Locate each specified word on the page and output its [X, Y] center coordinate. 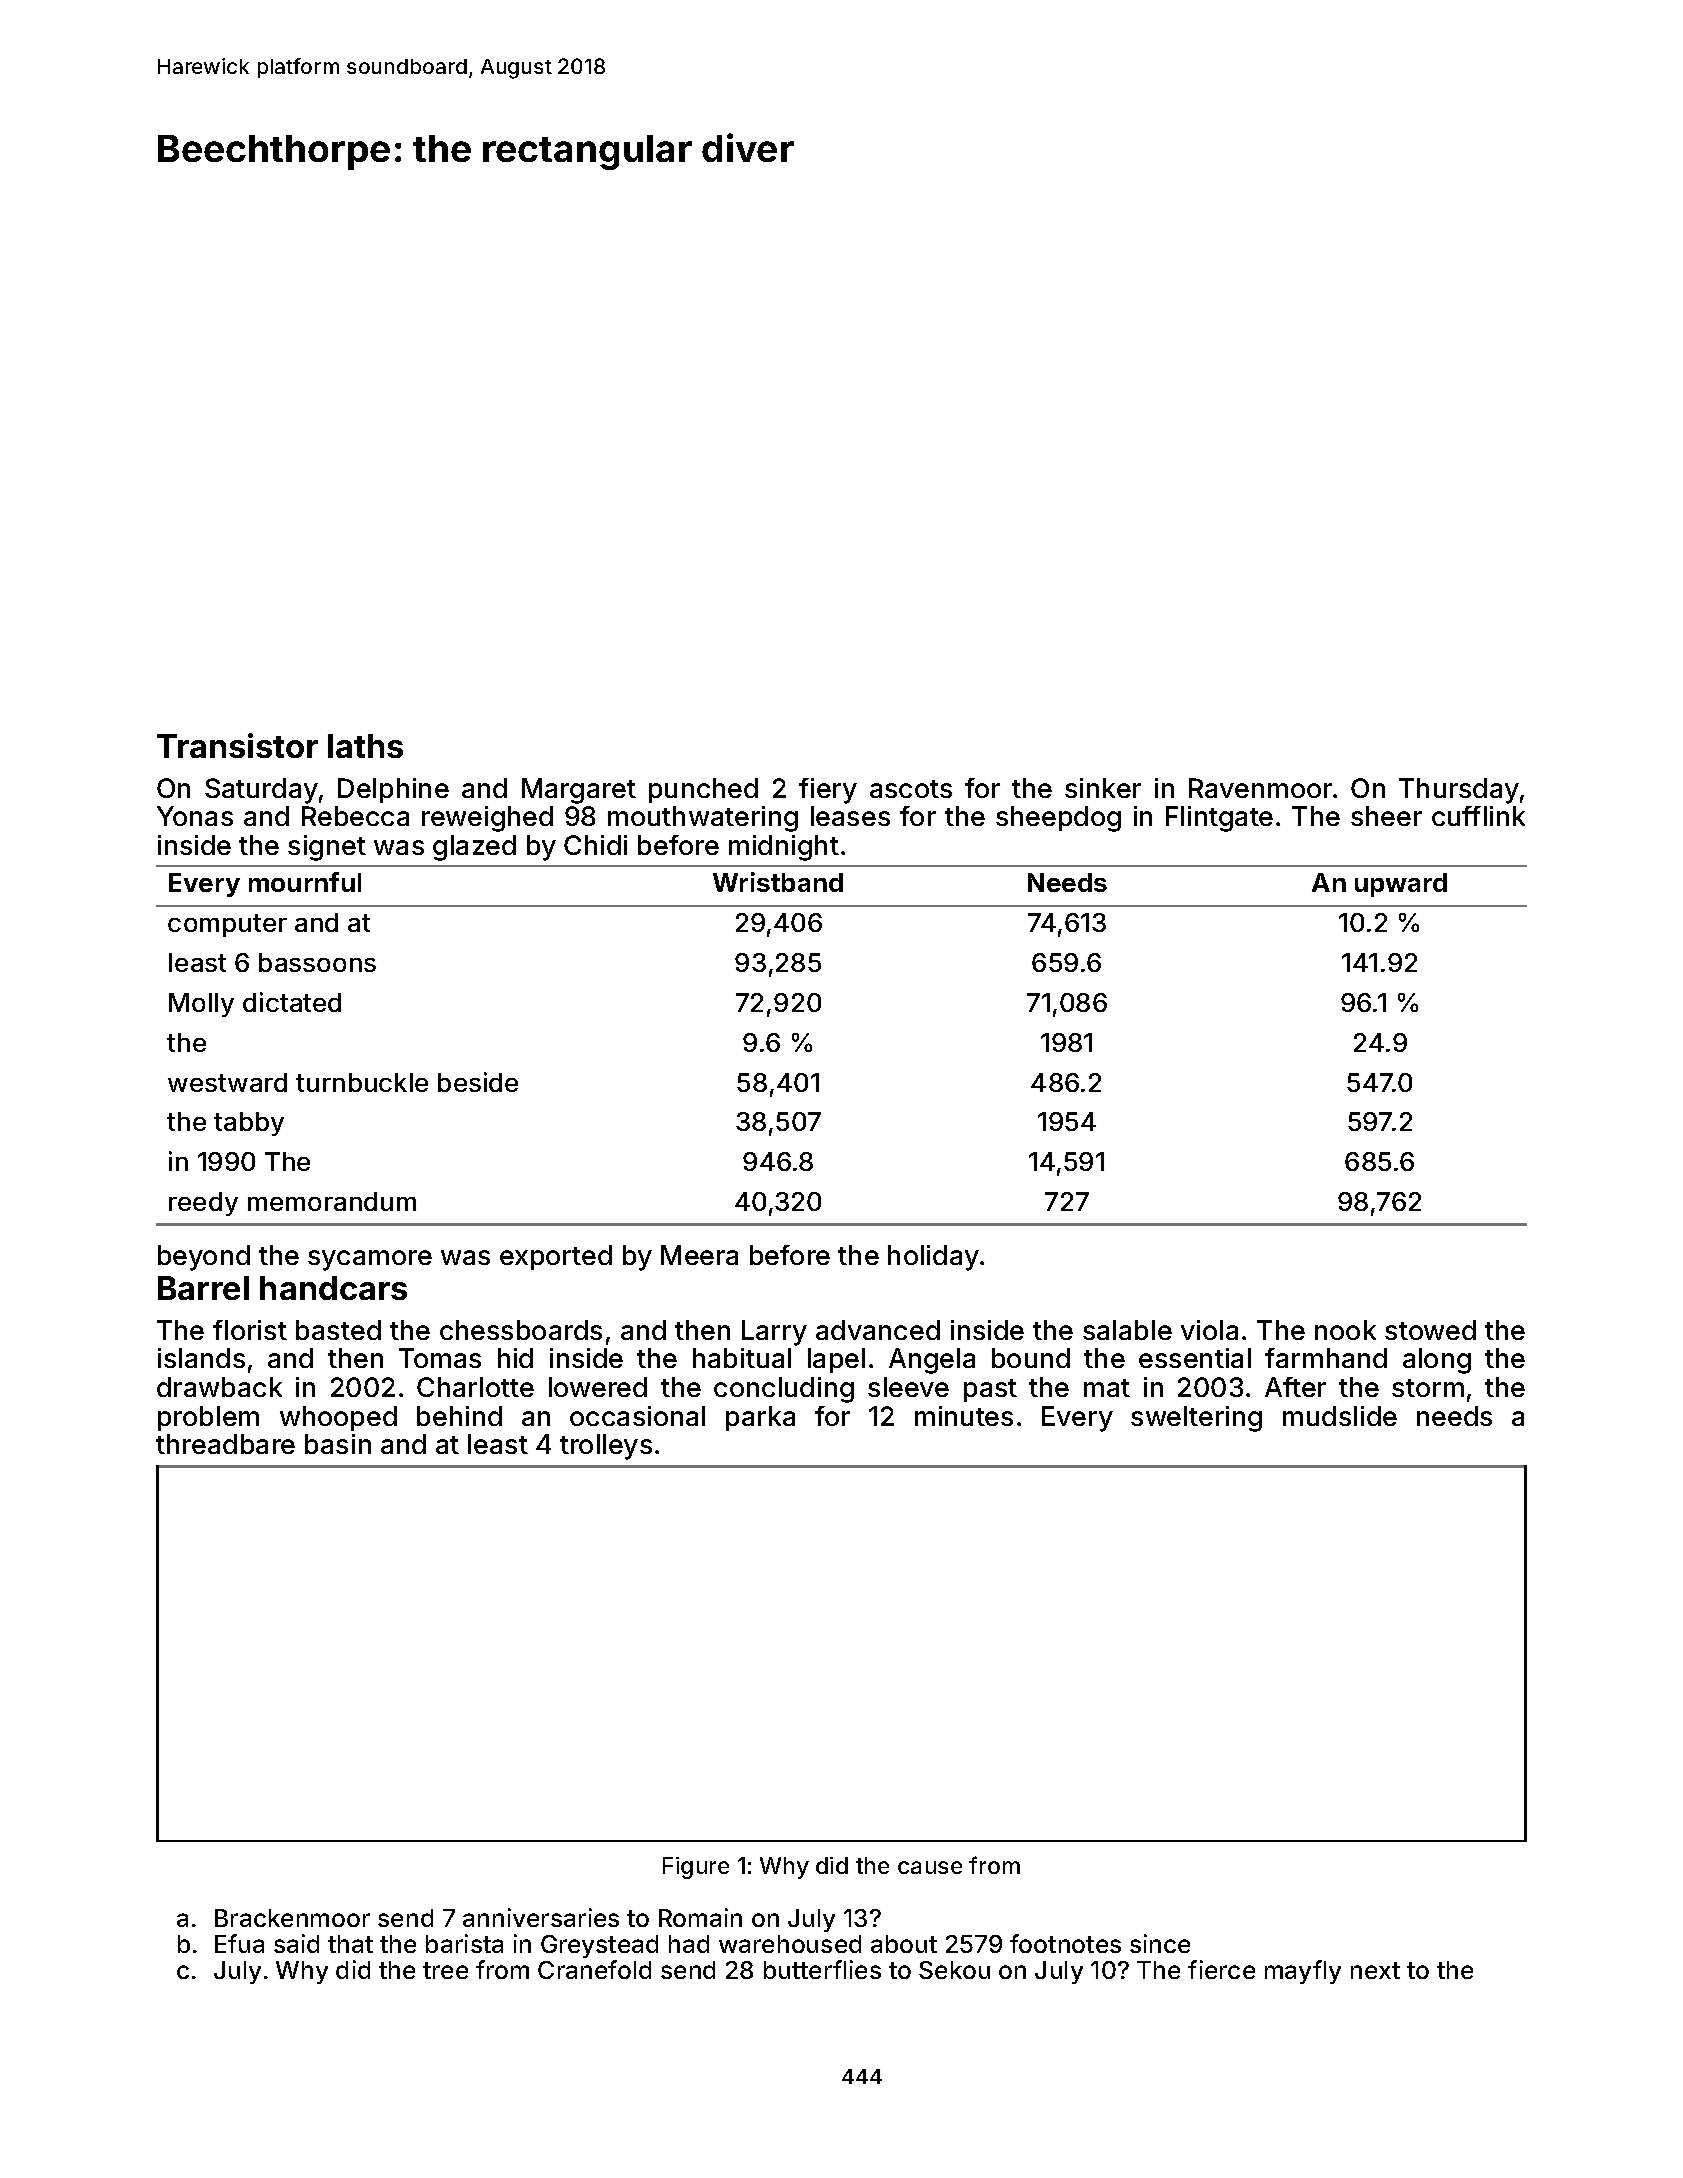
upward [1401, 885]
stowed [1430, 1330]
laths [365, 746]
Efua [239, 1943]
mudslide [1340, 1416]
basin [338, 1444]
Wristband [778, 882]
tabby [249, 1124]
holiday [933, 1258]
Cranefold [594, 1969]
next [1375, 1970]
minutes [964, 1416]
